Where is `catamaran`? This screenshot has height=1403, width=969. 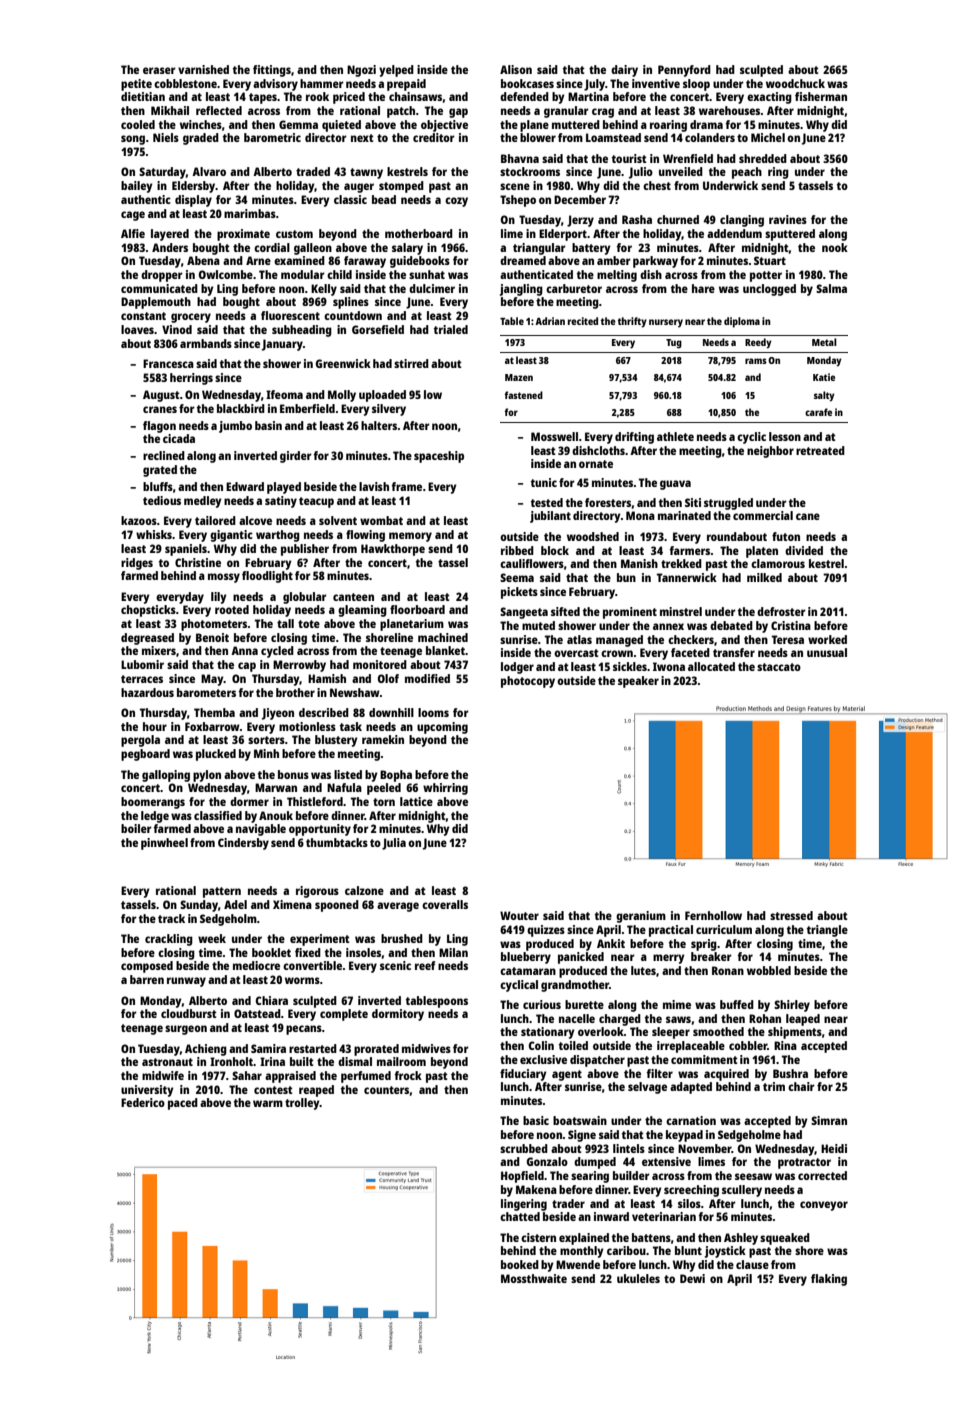 catamaran is located at coordinates (528, 971).
